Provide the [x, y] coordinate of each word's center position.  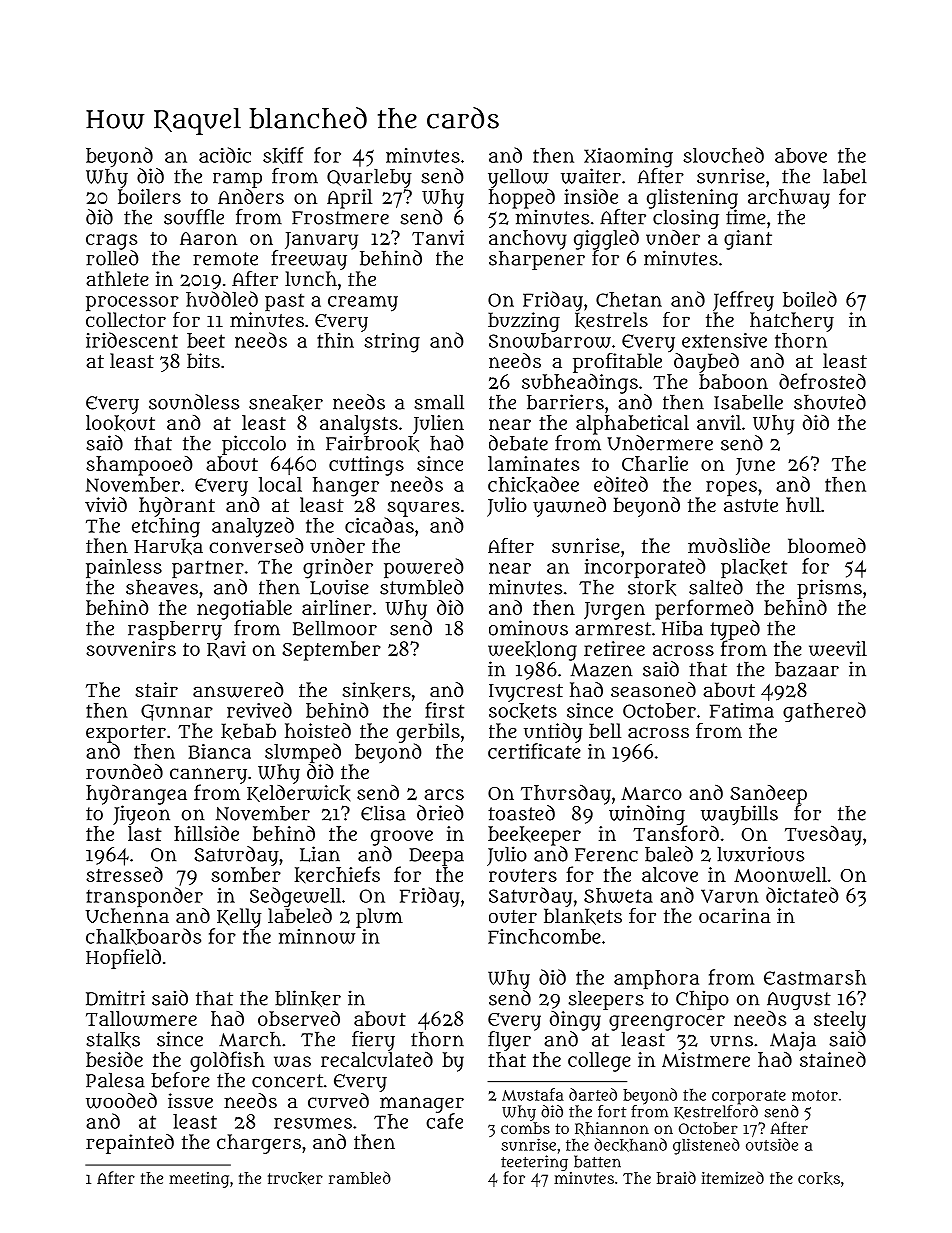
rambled [360, 1177]
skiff [283, 155]
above [801, 155]
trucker [295, 1178]
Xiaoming [628, 158]
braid [676, 1177]
